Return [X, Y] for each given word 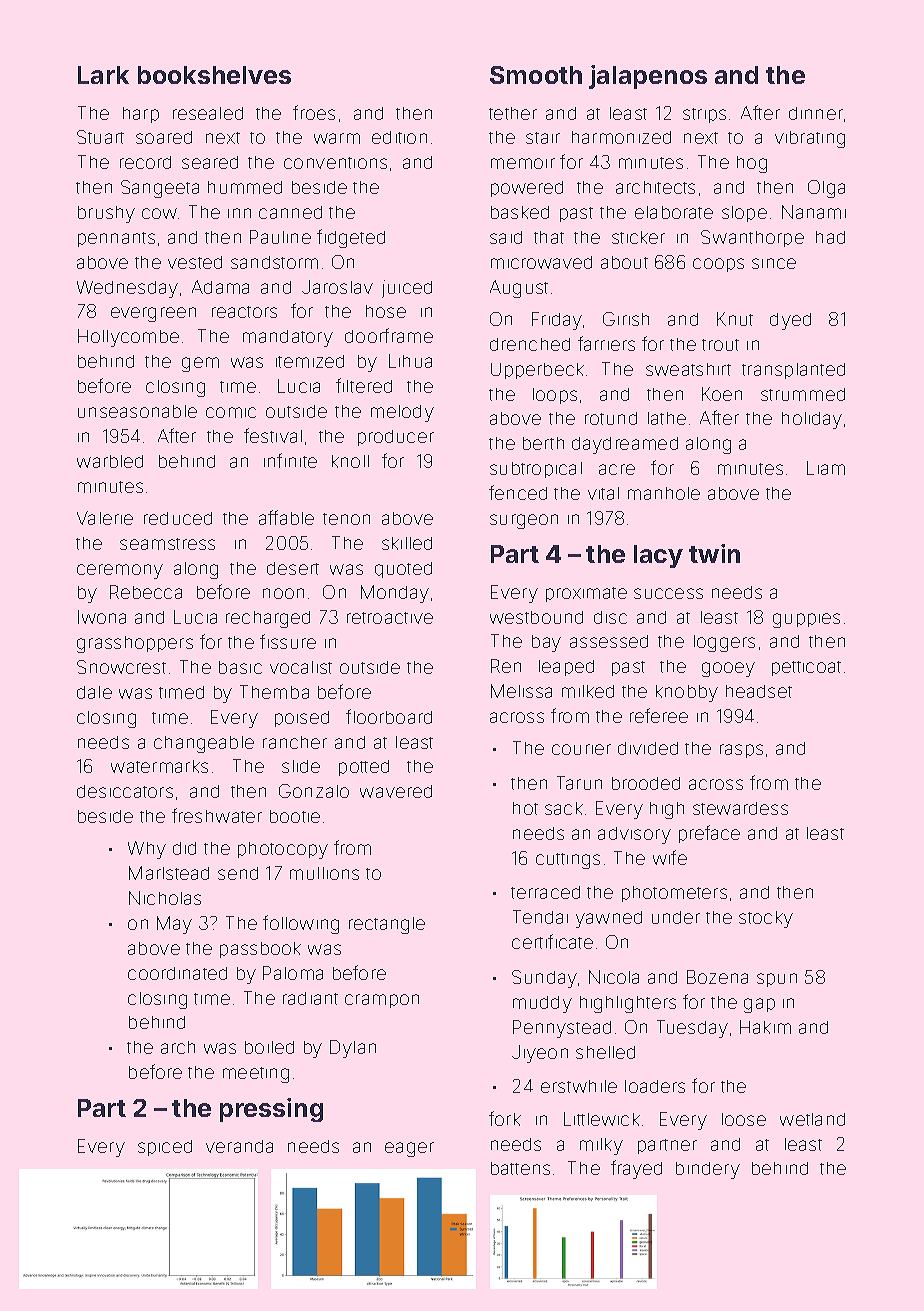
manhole [664, 493]
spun [777, 980]
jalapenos [648, 77]
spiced [165, 1148]
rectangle [387, 925]
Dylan [353, 1049]
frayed [636, 1169]
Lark [103, 75]
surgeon [524, 521]
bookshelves [214, 75]
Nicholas [165, 898]
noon [283, 593]
